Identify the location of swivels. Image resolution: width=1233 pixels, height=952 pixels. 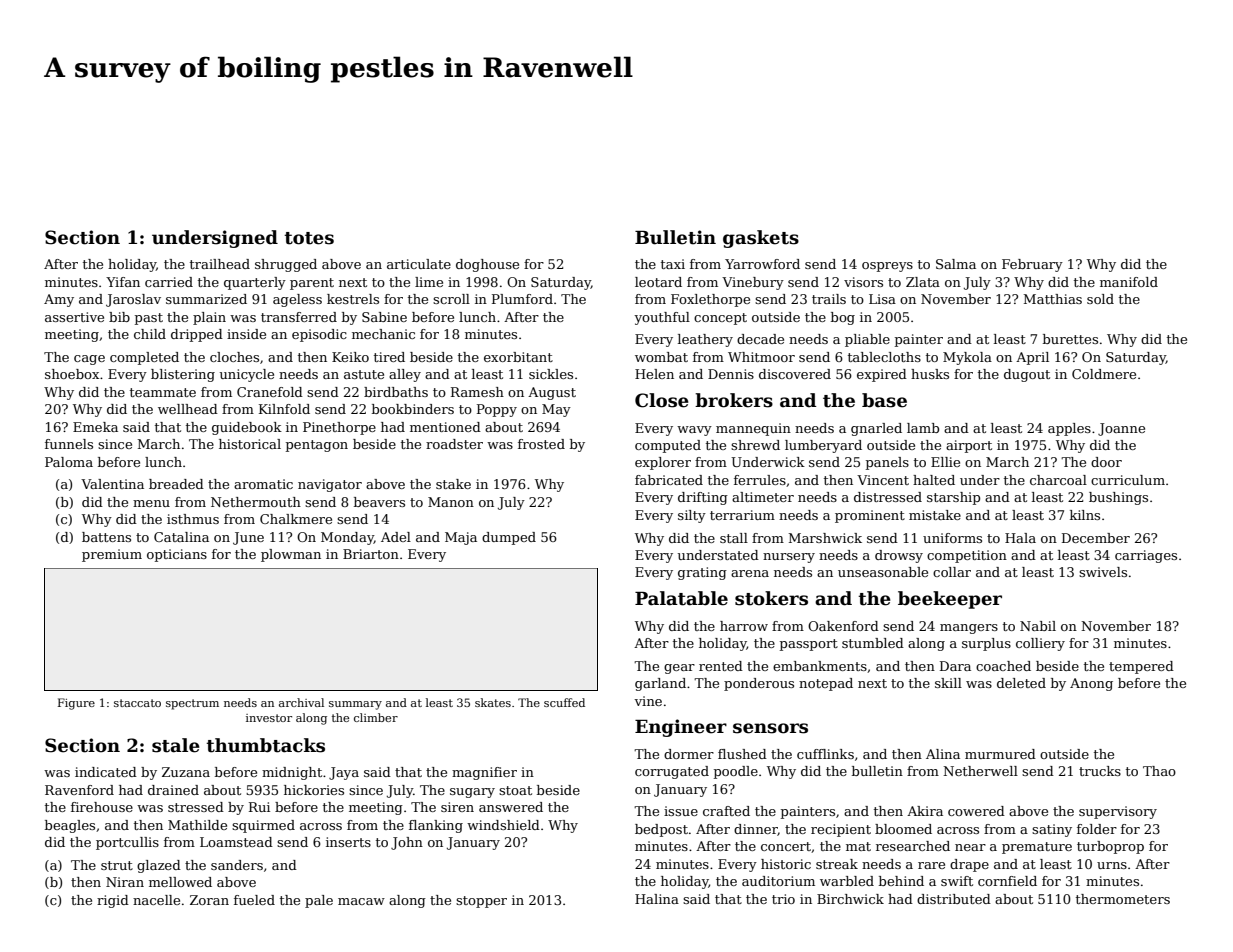
(1103, 572).
